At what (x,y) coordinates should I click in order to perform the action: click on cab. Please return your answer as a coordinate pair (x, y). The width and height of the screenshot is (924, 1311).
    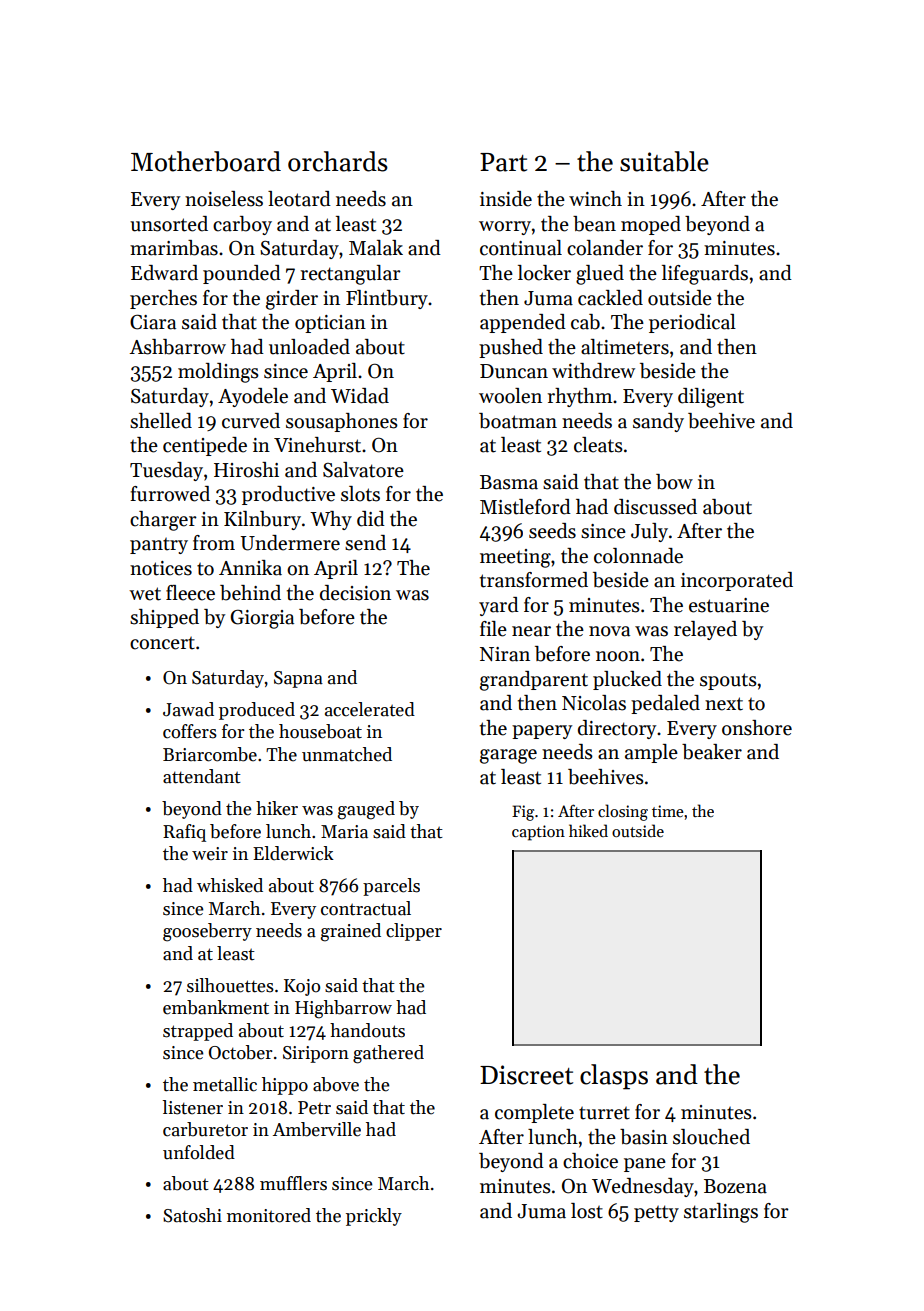
    Looking at the image, I should click on (585, 322).
